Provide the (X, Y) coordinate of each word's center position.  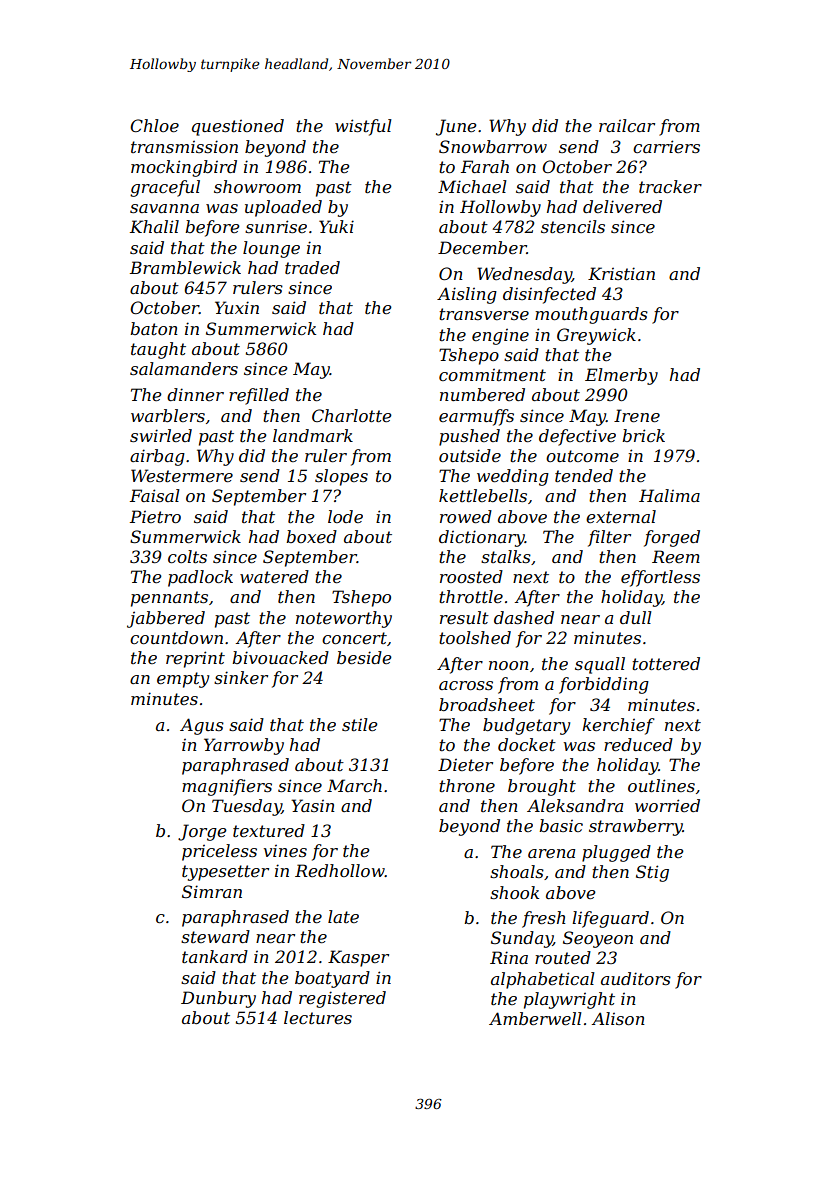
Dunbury (218, 999)
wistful (363, 127)
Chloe (154, 125)
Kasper (358, 958)
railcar (627, 125)
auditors (636, 978)
